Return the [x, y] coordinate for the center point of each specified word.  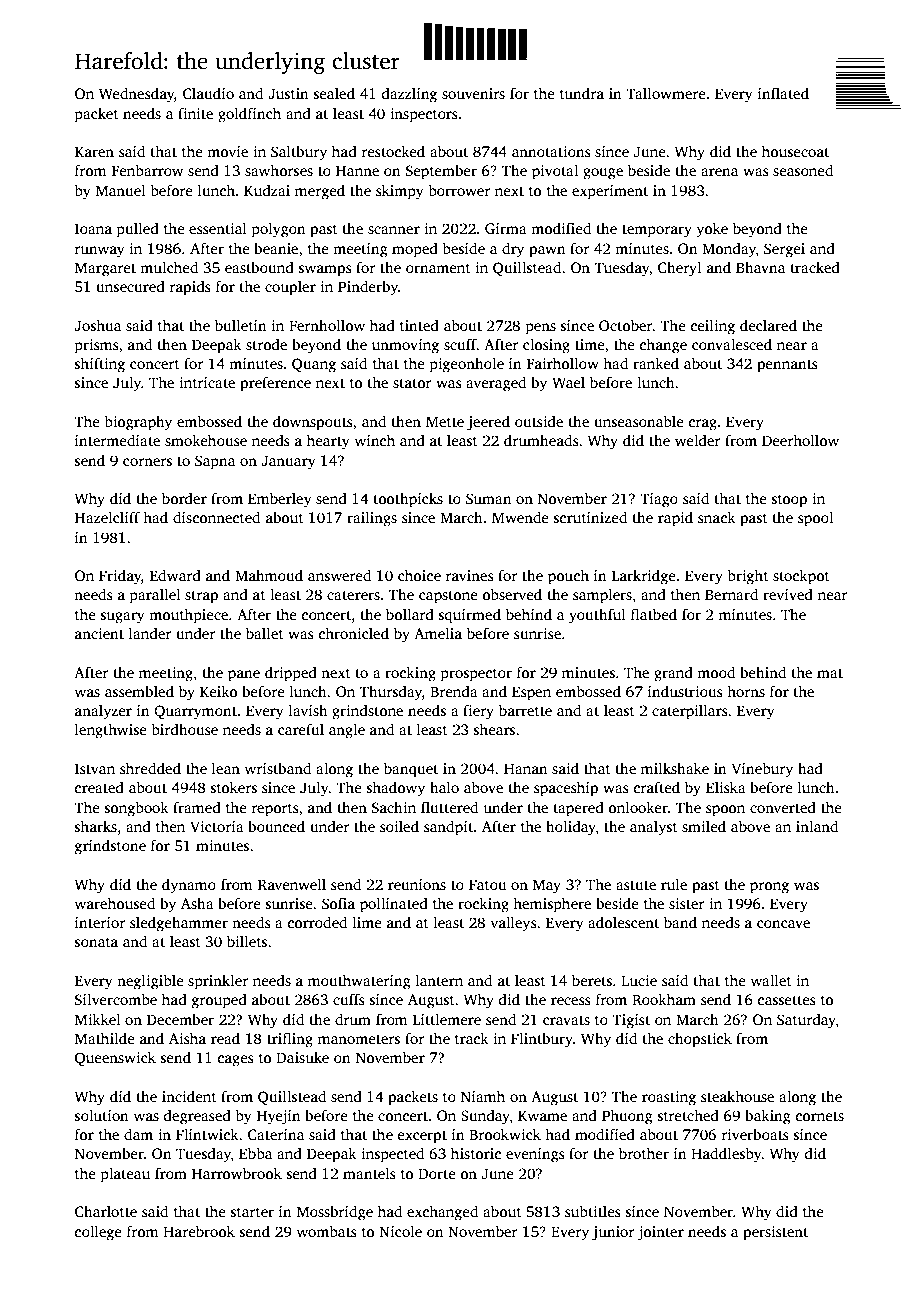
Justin [288, 93]
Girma [506, 228]
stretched [688, 1115]
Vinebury [762, 770]
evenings [535, 1155]
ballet [265, 633]
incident [189, 1096]
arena [719, 172]
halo [444, 787]
